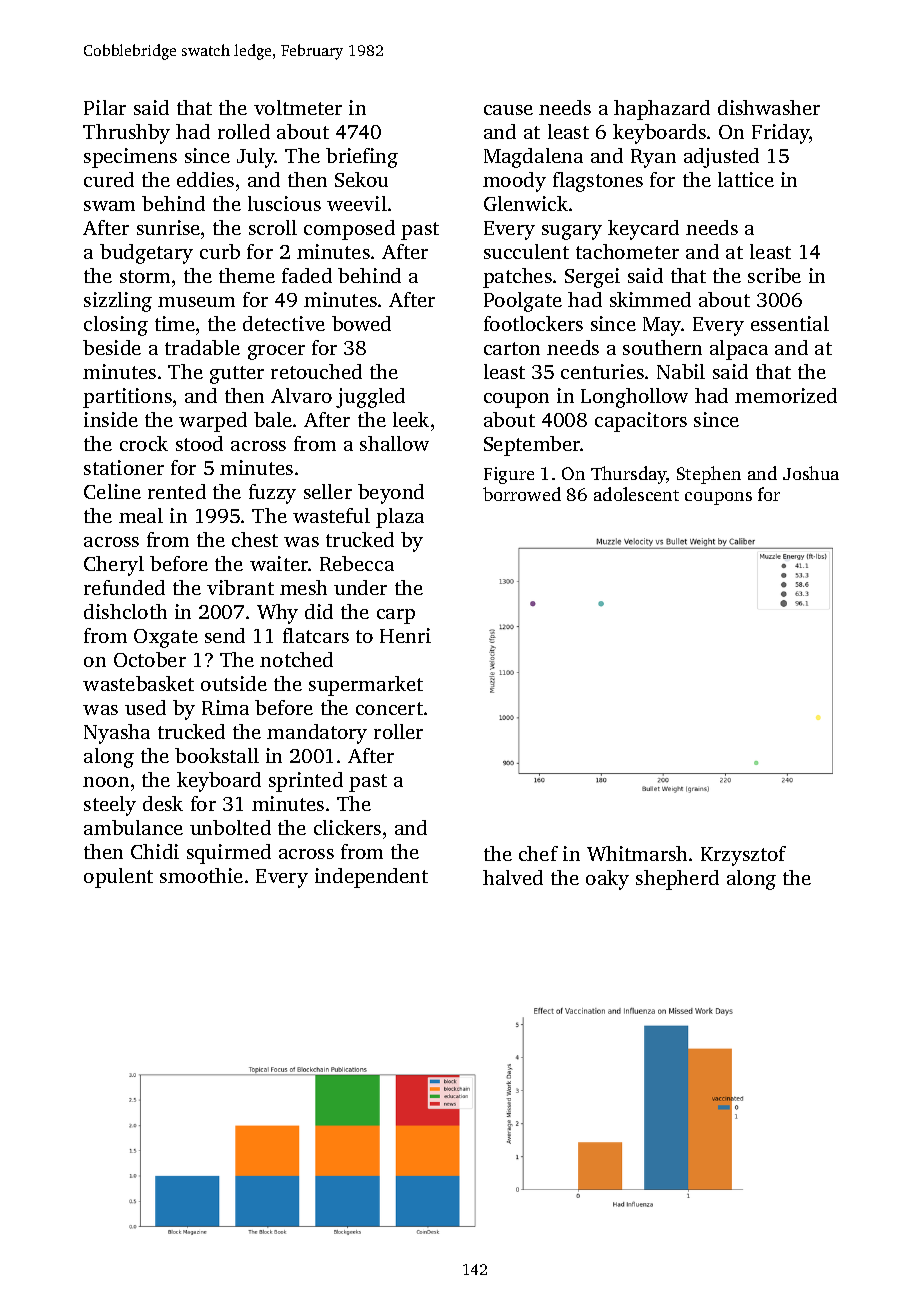 The width and height of the screenshot is (924, 1314). Describe the element at coordinates (125, 611) in the screenshot. I see `dishcloth` at that location.
